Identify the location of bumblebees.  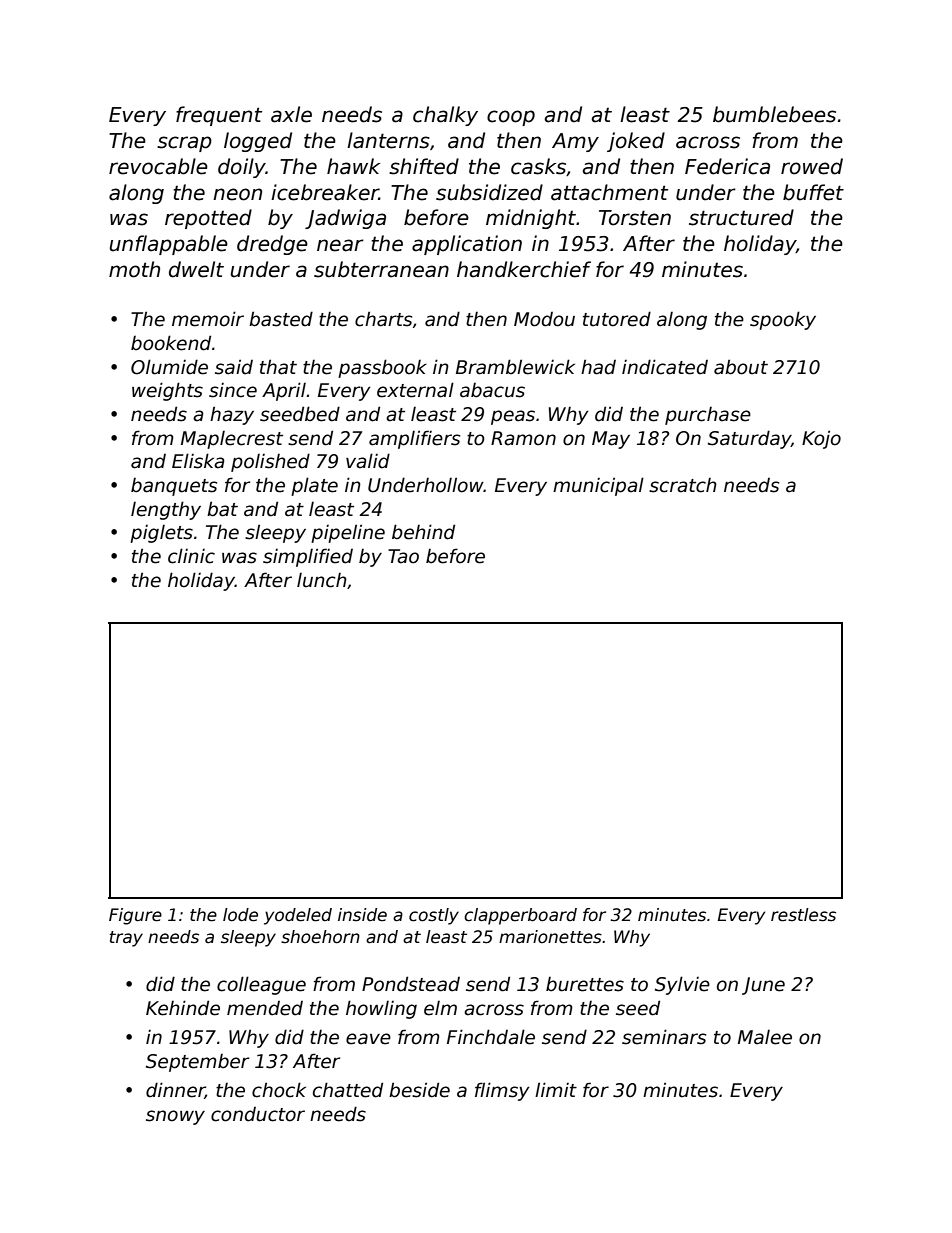
(774, 114).
